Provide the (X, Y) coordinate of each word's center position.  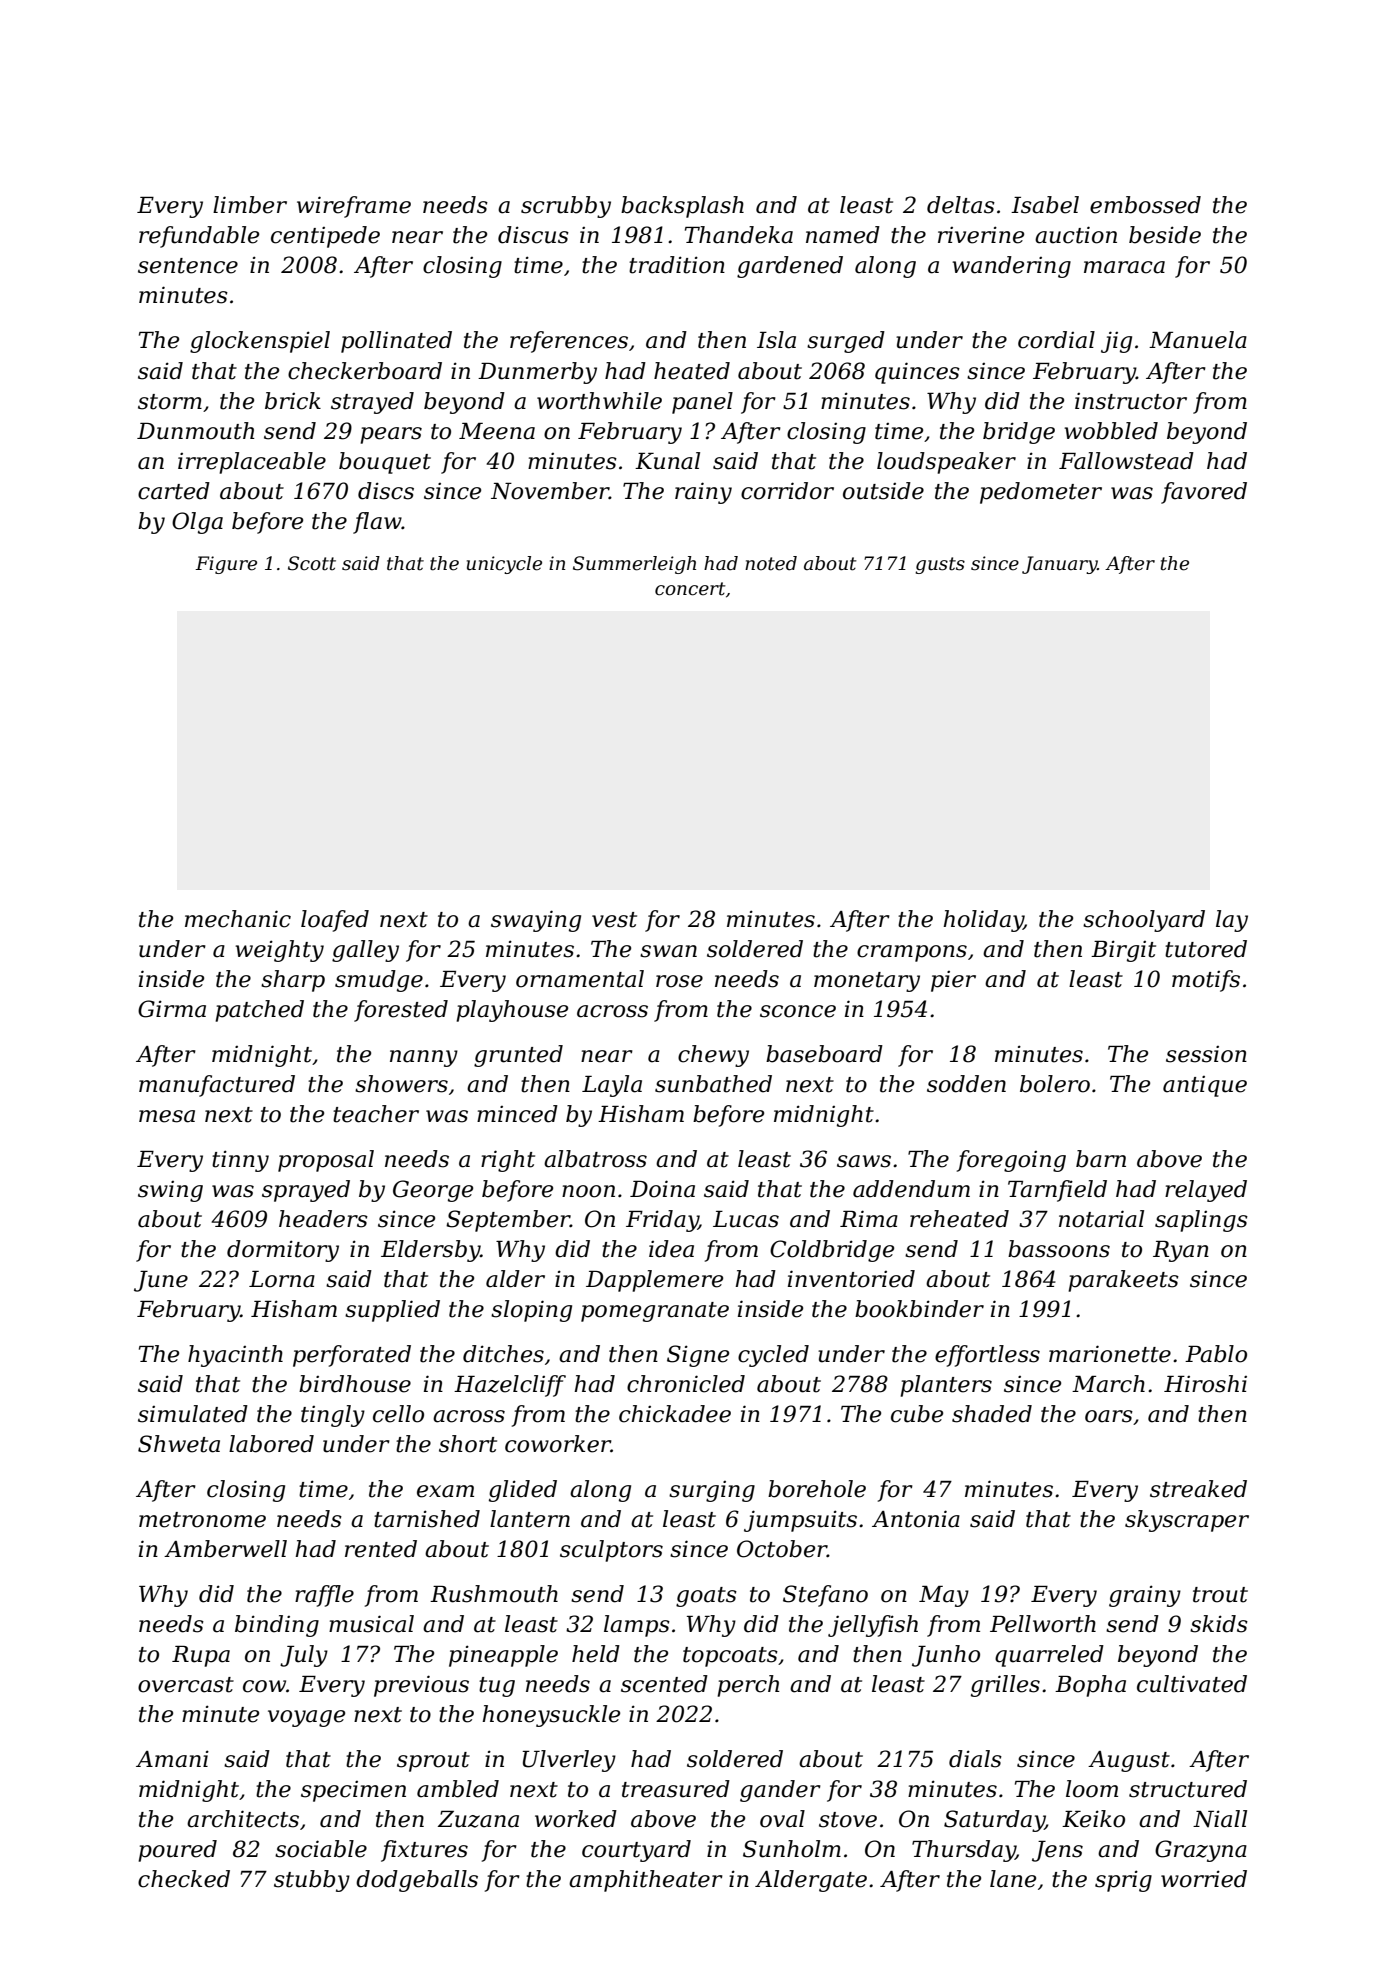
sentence (188, 266)
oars (1109, 1416)
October (782, 1549)
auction (1076, 235)
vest (614, 920)
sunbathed (713, 1084)
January (1060, 565)
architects (243, 1819)
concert (690, 589)
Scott (312, 563)
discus (533, 235)
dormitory (283, 1251)
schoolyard (1144, 921)
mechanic (238, 919)
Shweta (179, 1444)
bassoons (1059, 1249)
